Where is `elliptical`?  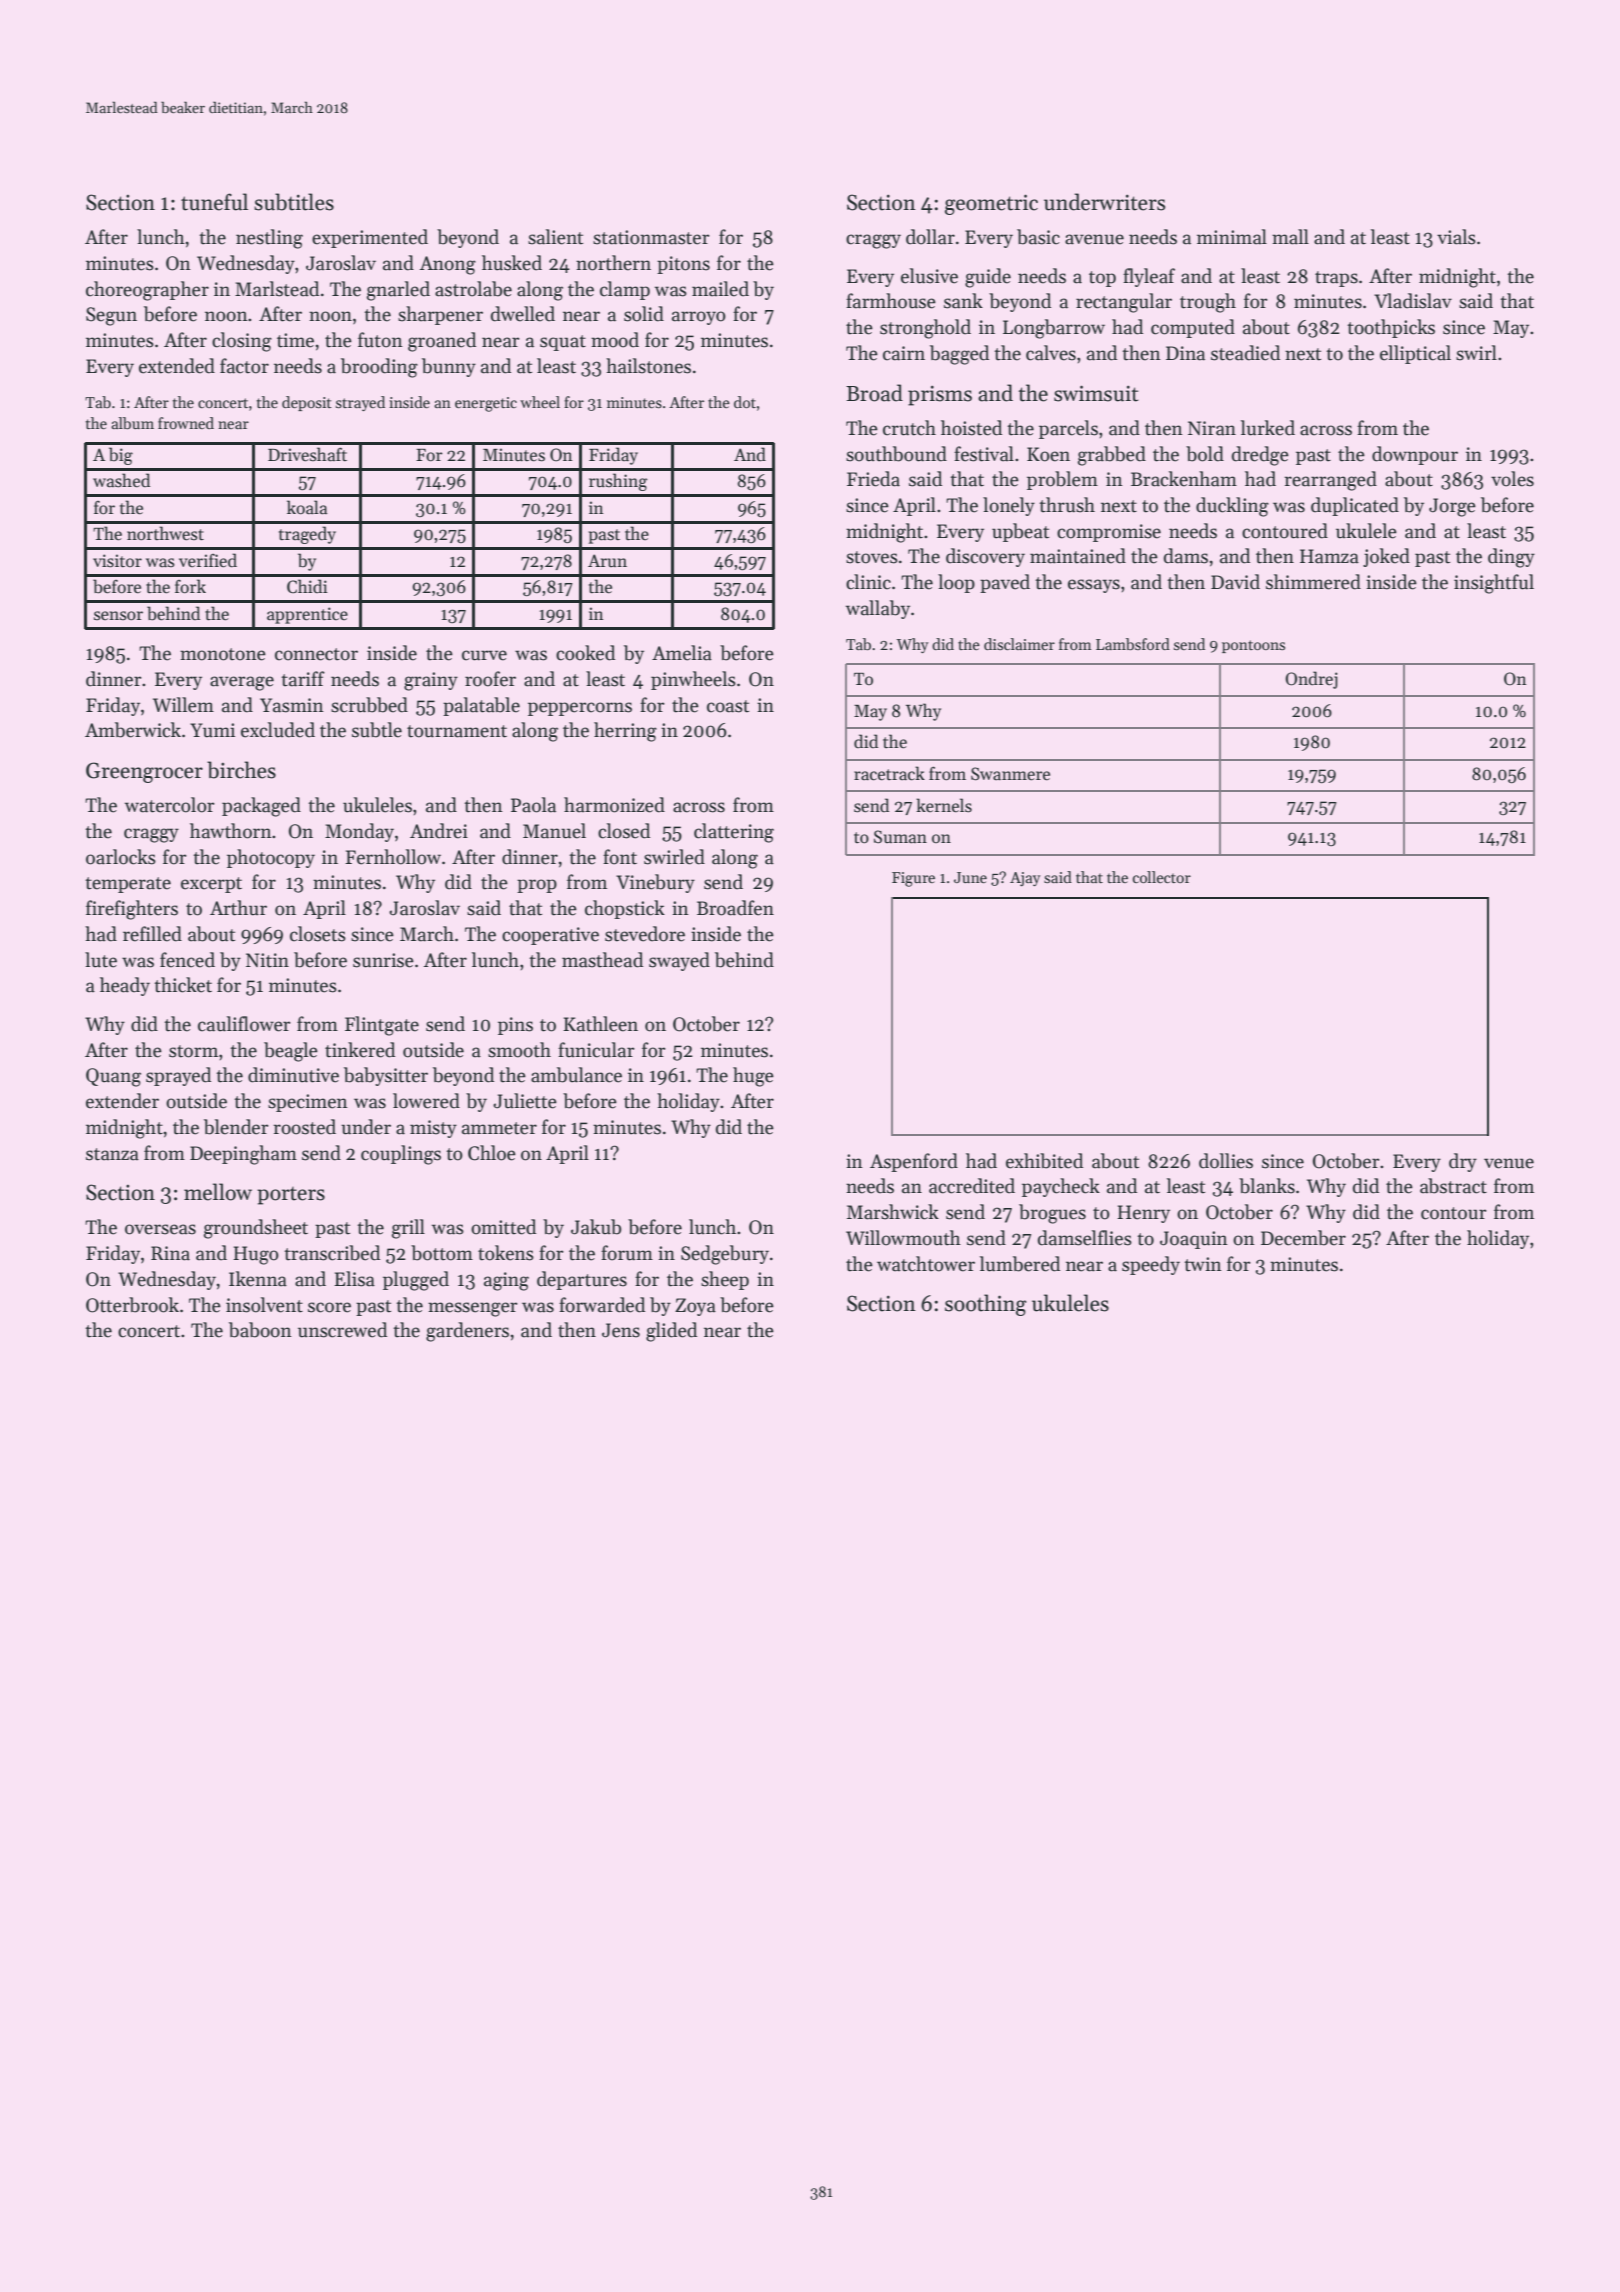
elliptical is located at coordinates (1415, 354).
